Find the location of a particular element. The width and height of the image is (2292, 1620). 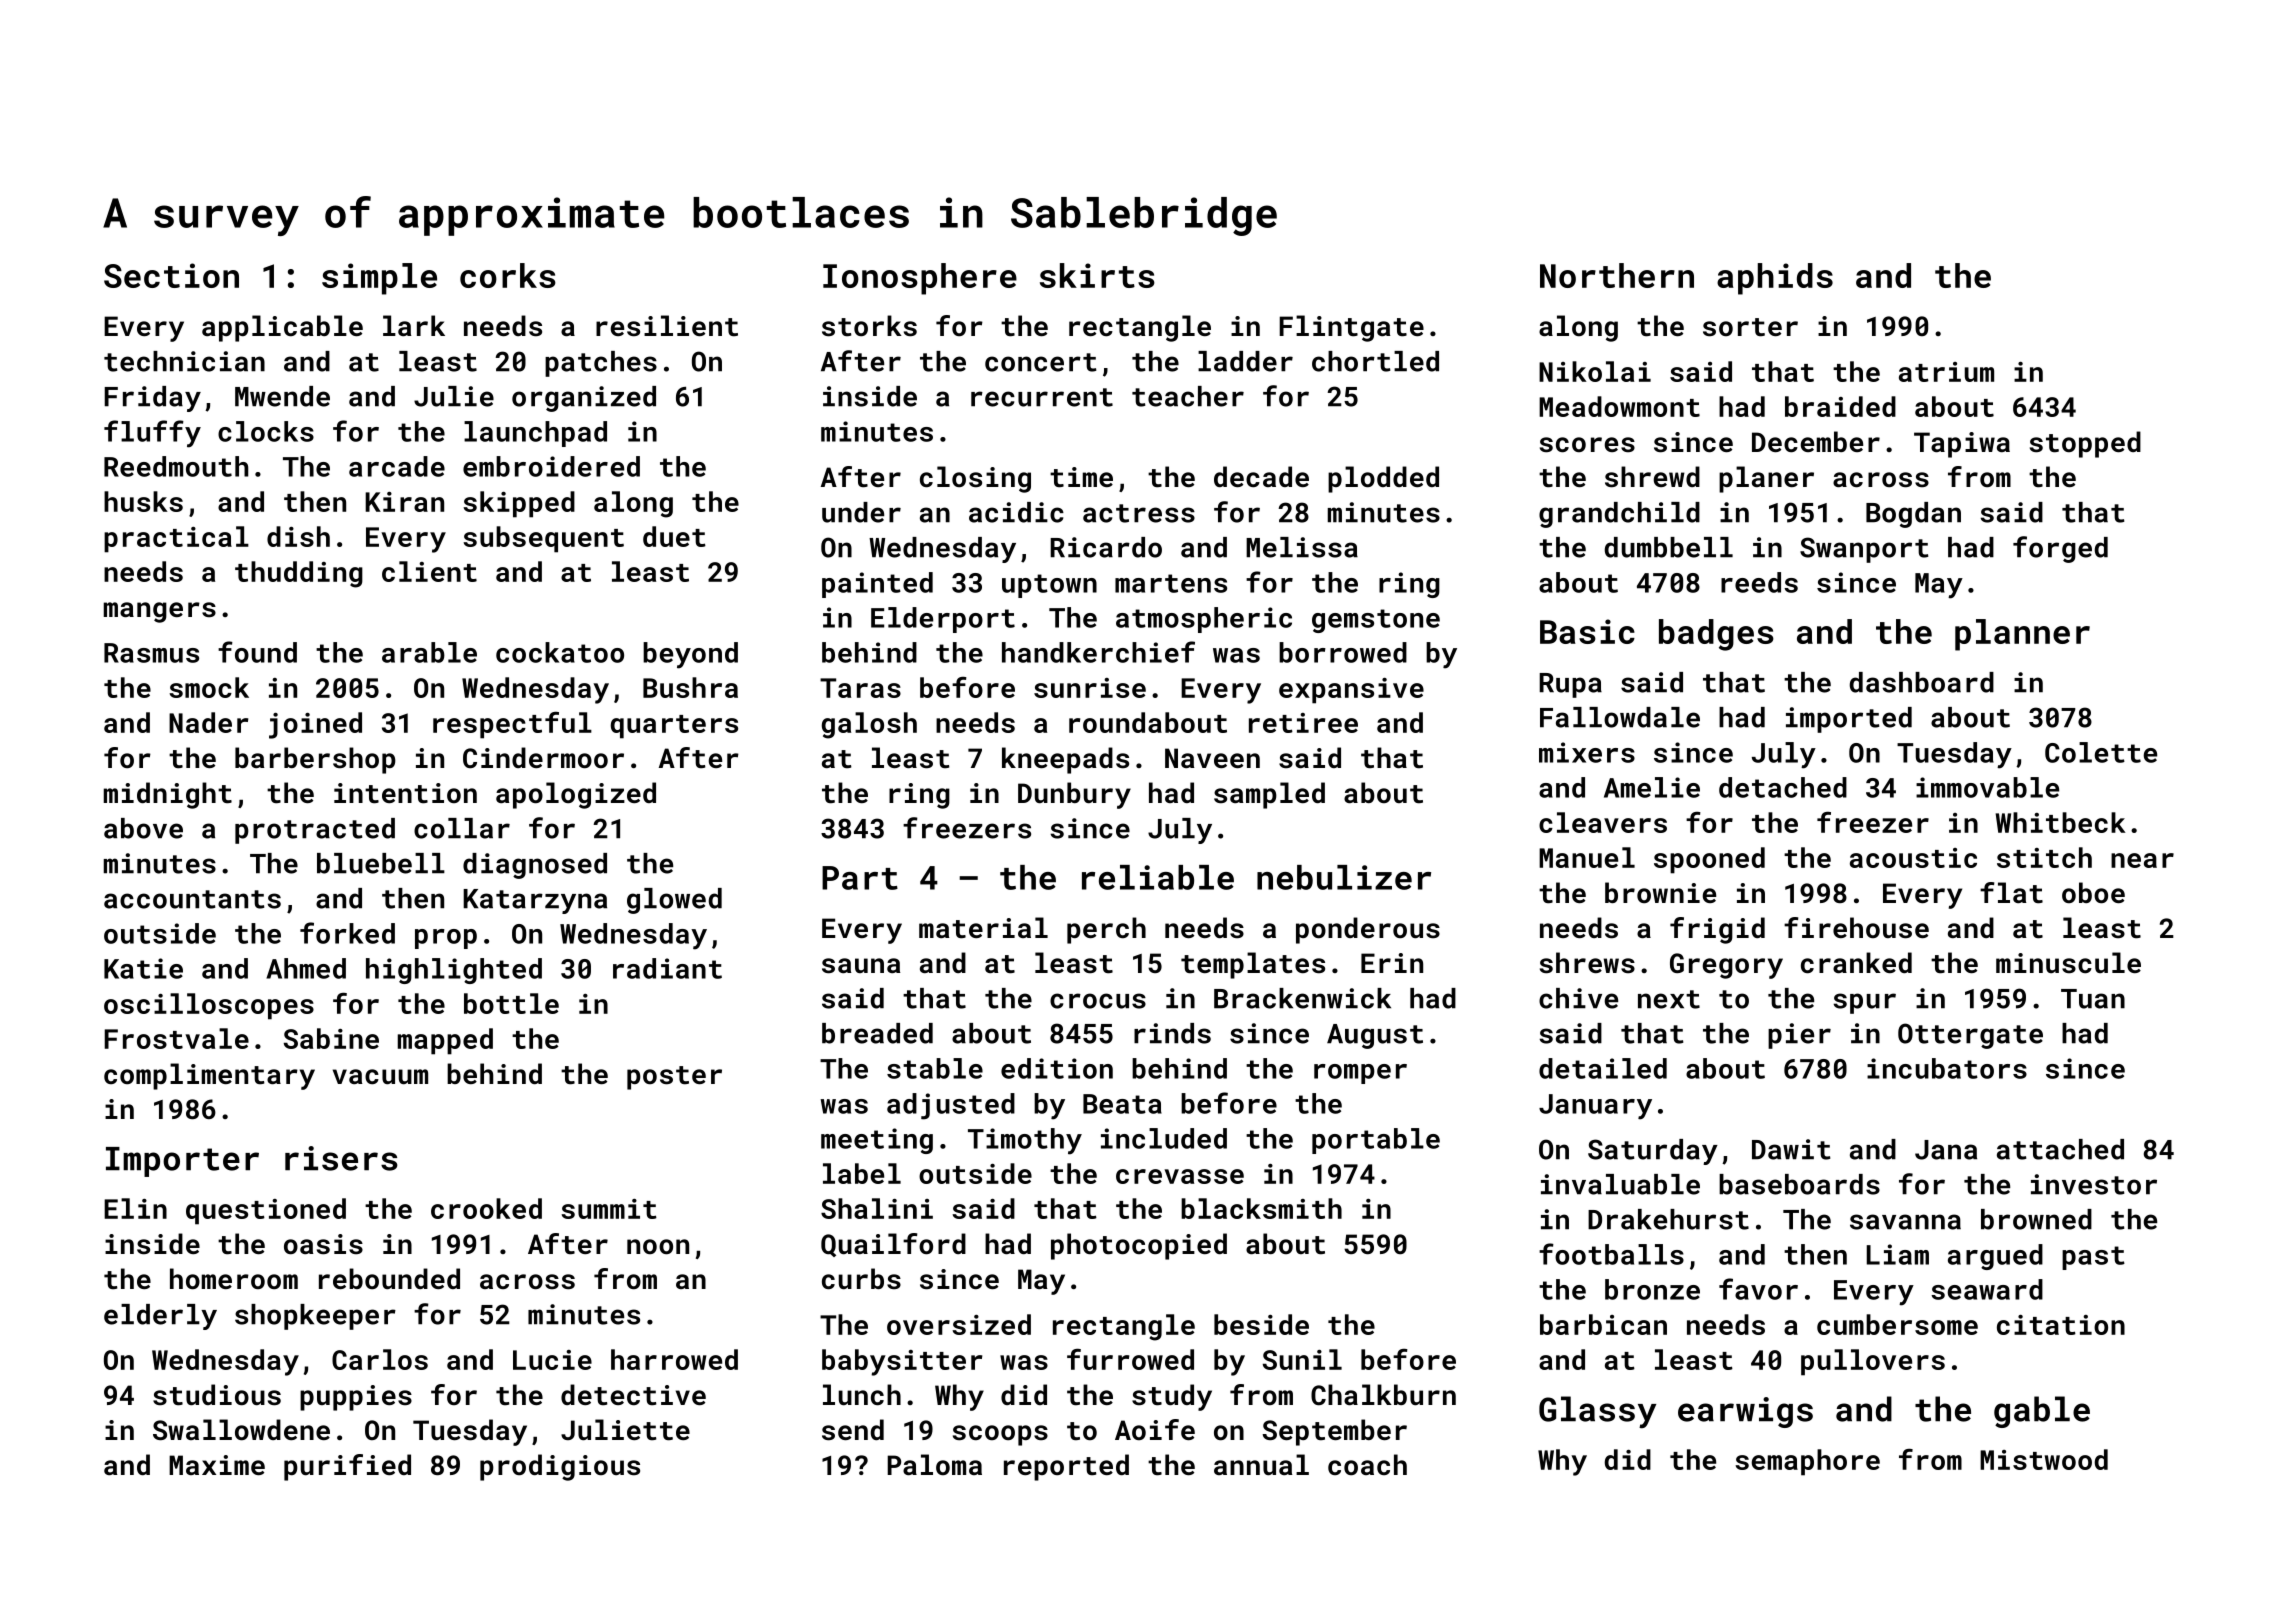

Dunbury is located at coordinates (1074, 795).
